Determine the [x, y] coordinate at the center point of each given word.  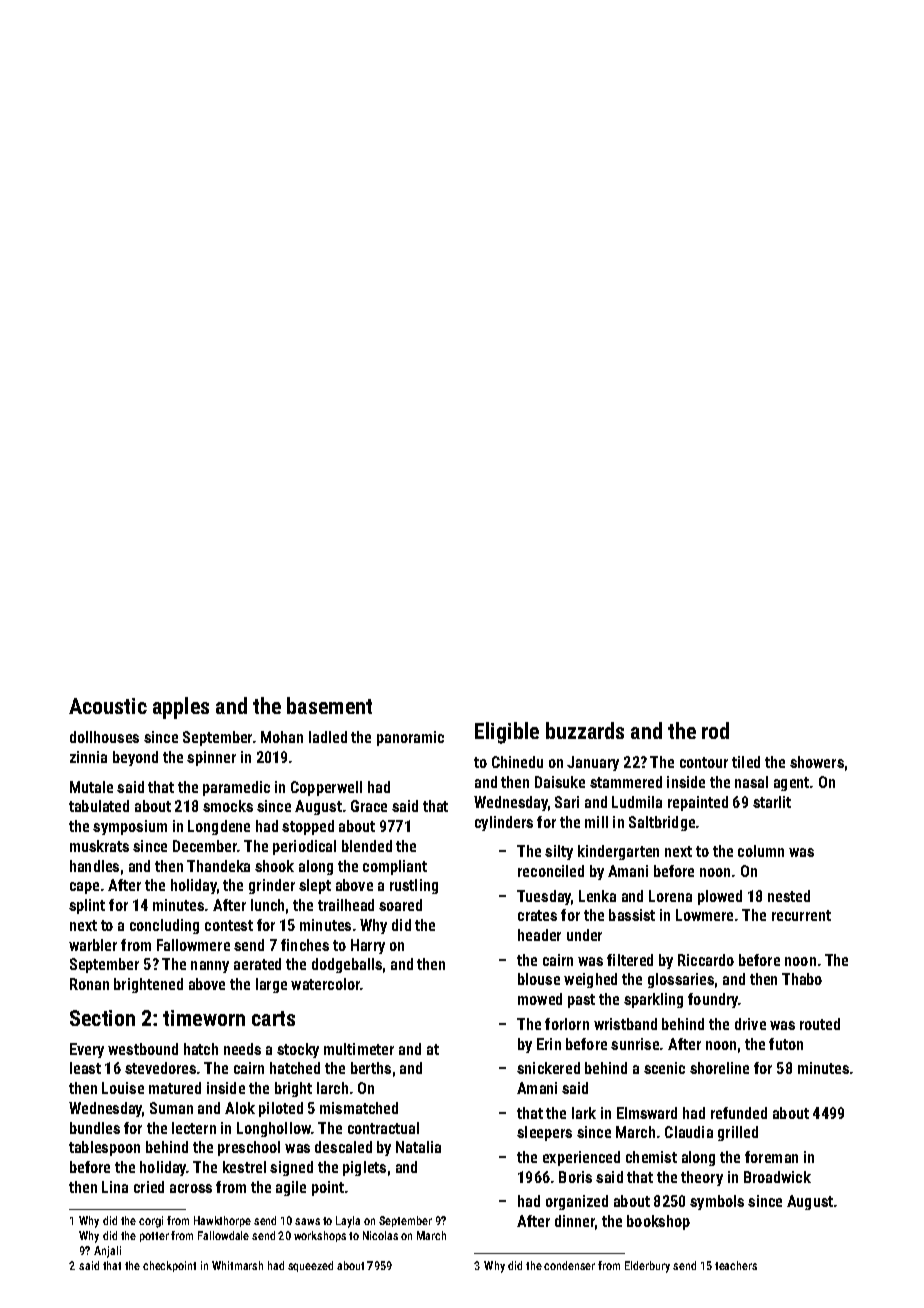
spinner [211, 758]
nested [789, 896]
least [85, 1068]
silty [559, 852]
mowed [540, 999]
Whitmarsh [237, 1265]
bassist [632, 915]
